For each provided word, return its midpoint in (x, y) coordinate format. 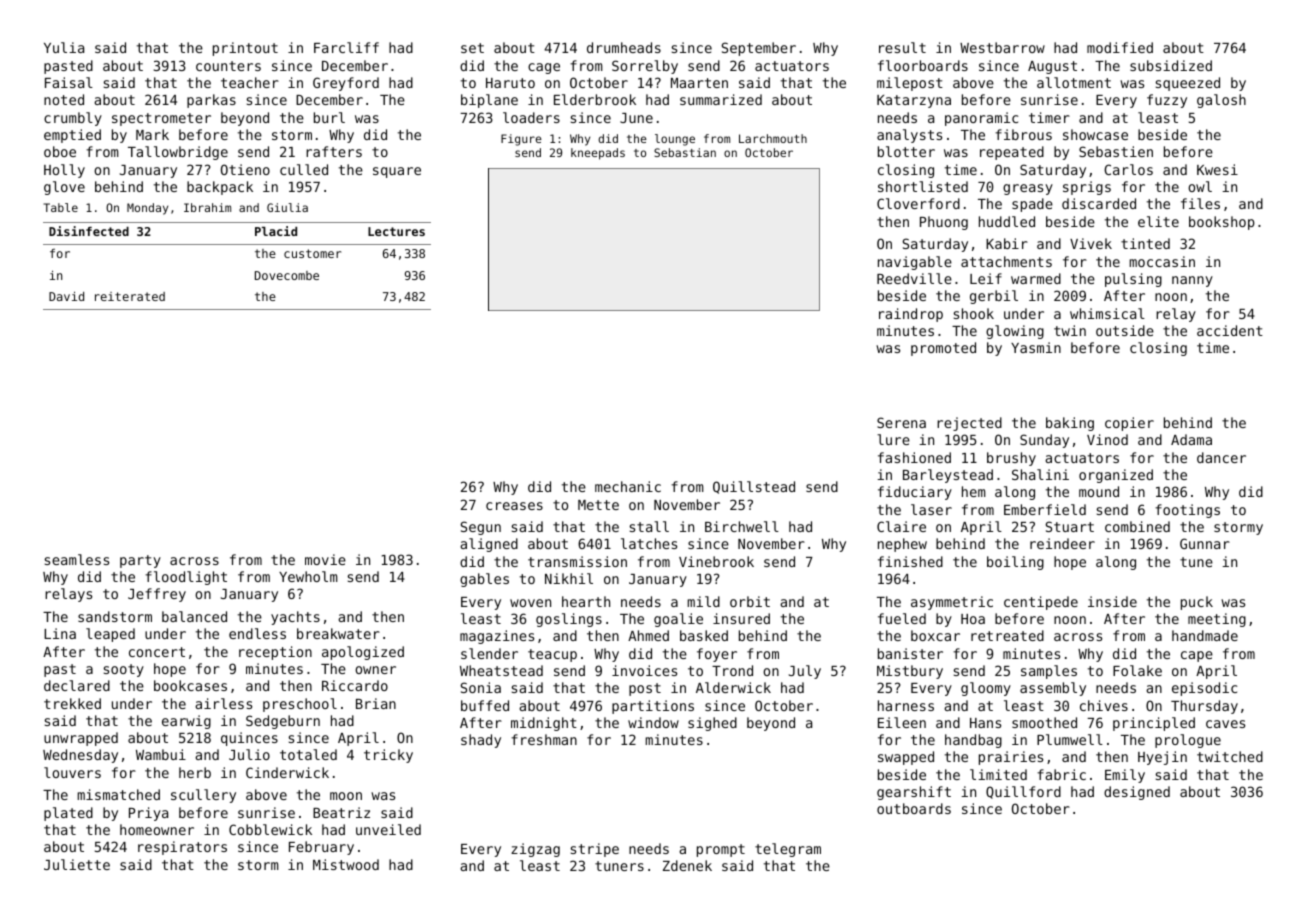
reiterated (130, 296)
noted (64, 99)
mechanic (628, 486)
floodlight (186, 578)
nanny (1192, 281)
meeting (1217, 620)
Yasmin (1036, 347)
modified (1120, 47)
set (472, 48)
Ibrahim (207, 207)
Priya (148, 814)
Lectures (396, 231)
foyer (717, 655)
